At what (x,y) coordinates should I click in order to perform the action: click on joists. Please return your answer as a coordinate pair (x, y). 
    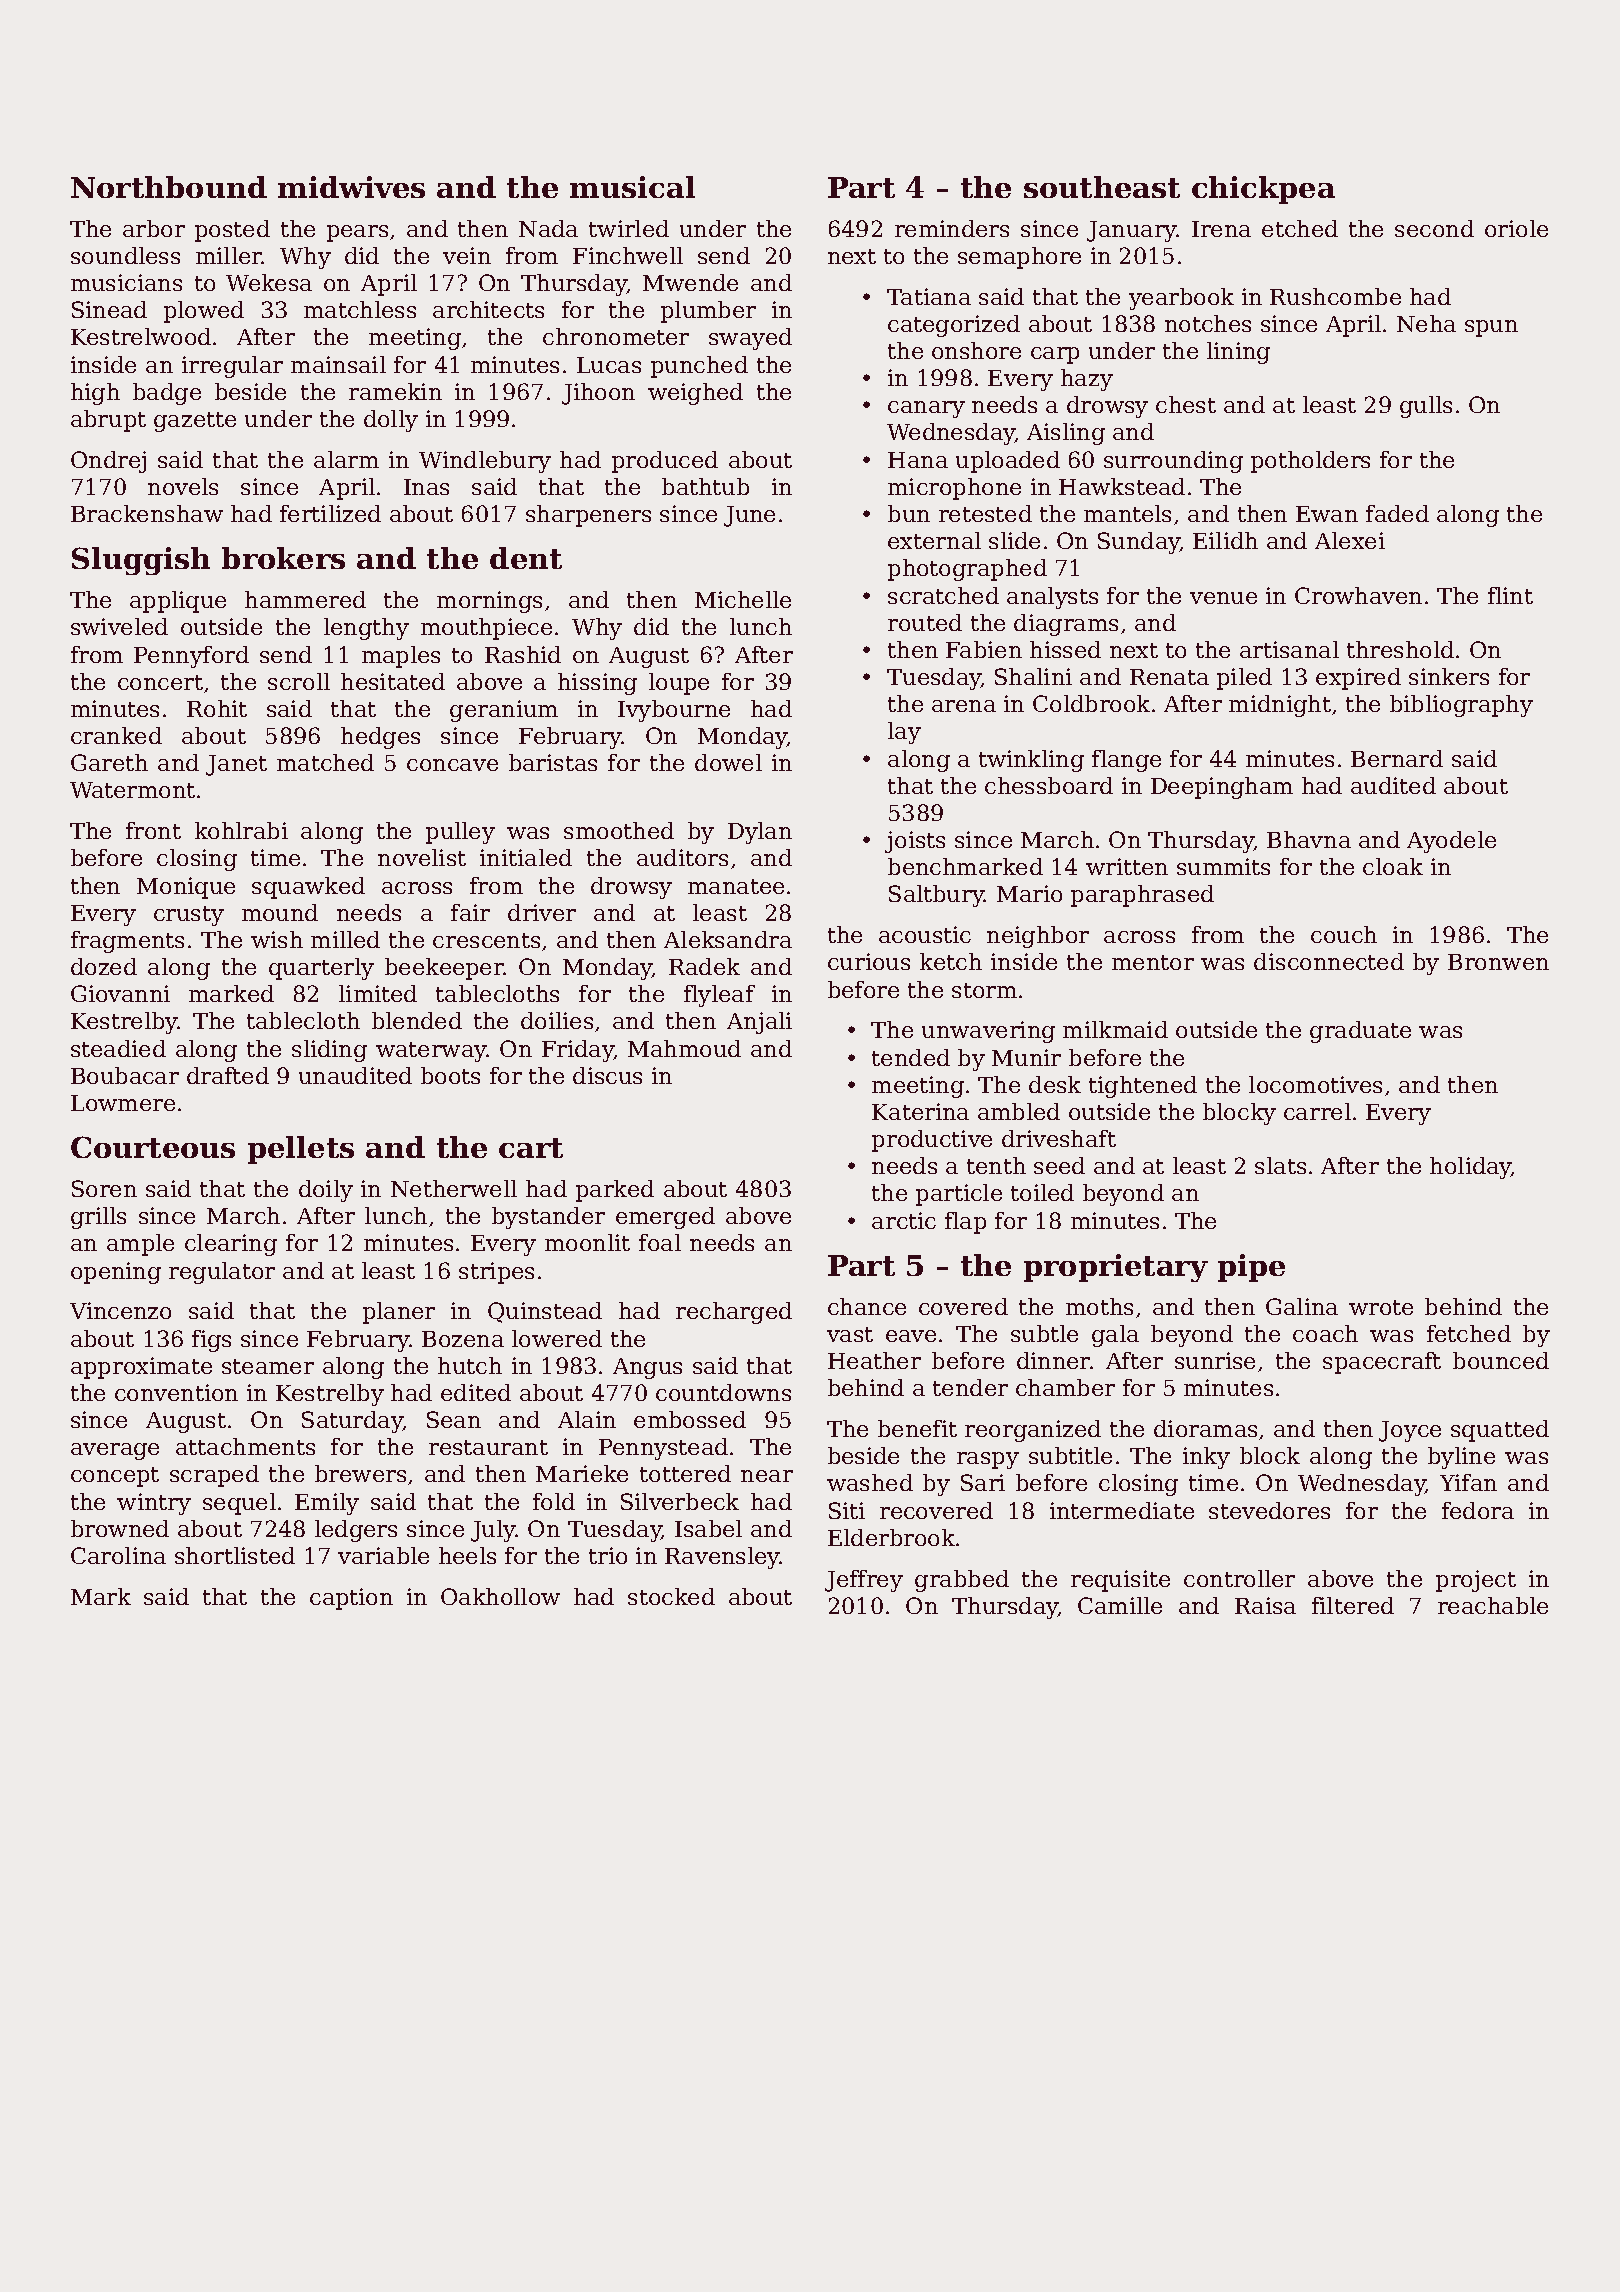
    Looking at the image, I should click on (915, 842).
